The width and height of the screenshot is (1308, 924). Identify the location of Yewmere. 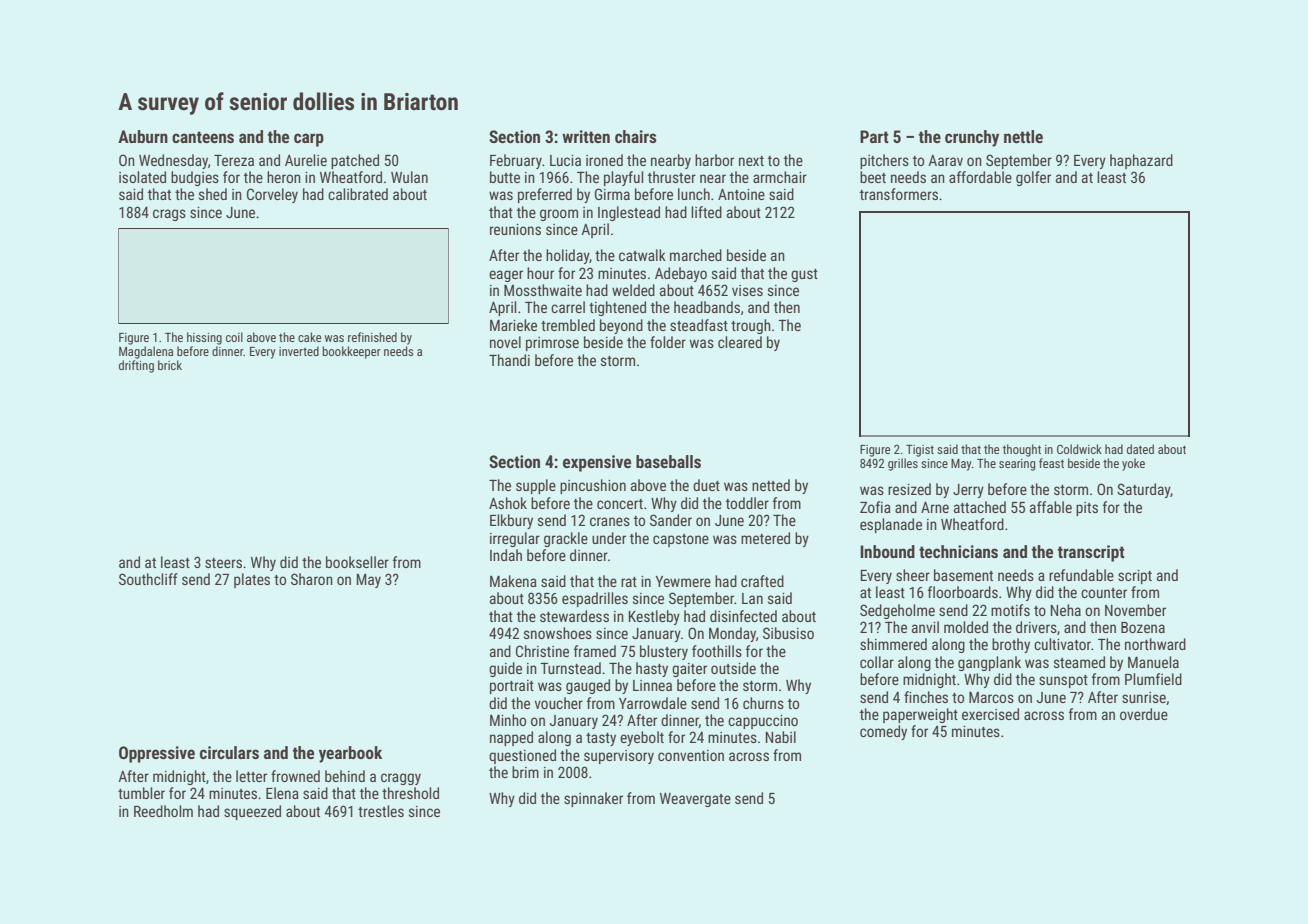
(683, 581).
